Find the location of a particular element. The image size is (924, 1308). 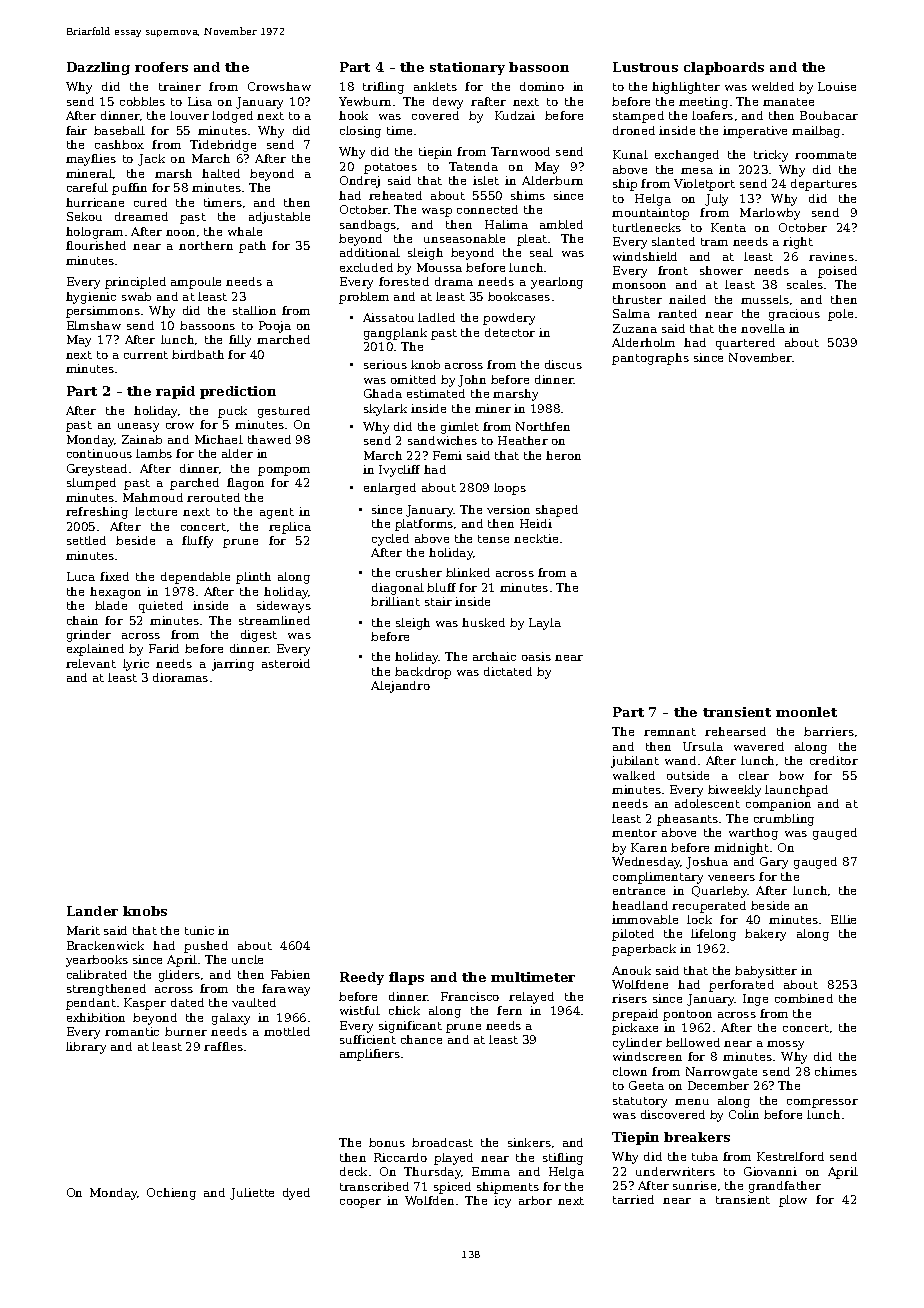

Ochieng is located at coordinates (171, 1194).
